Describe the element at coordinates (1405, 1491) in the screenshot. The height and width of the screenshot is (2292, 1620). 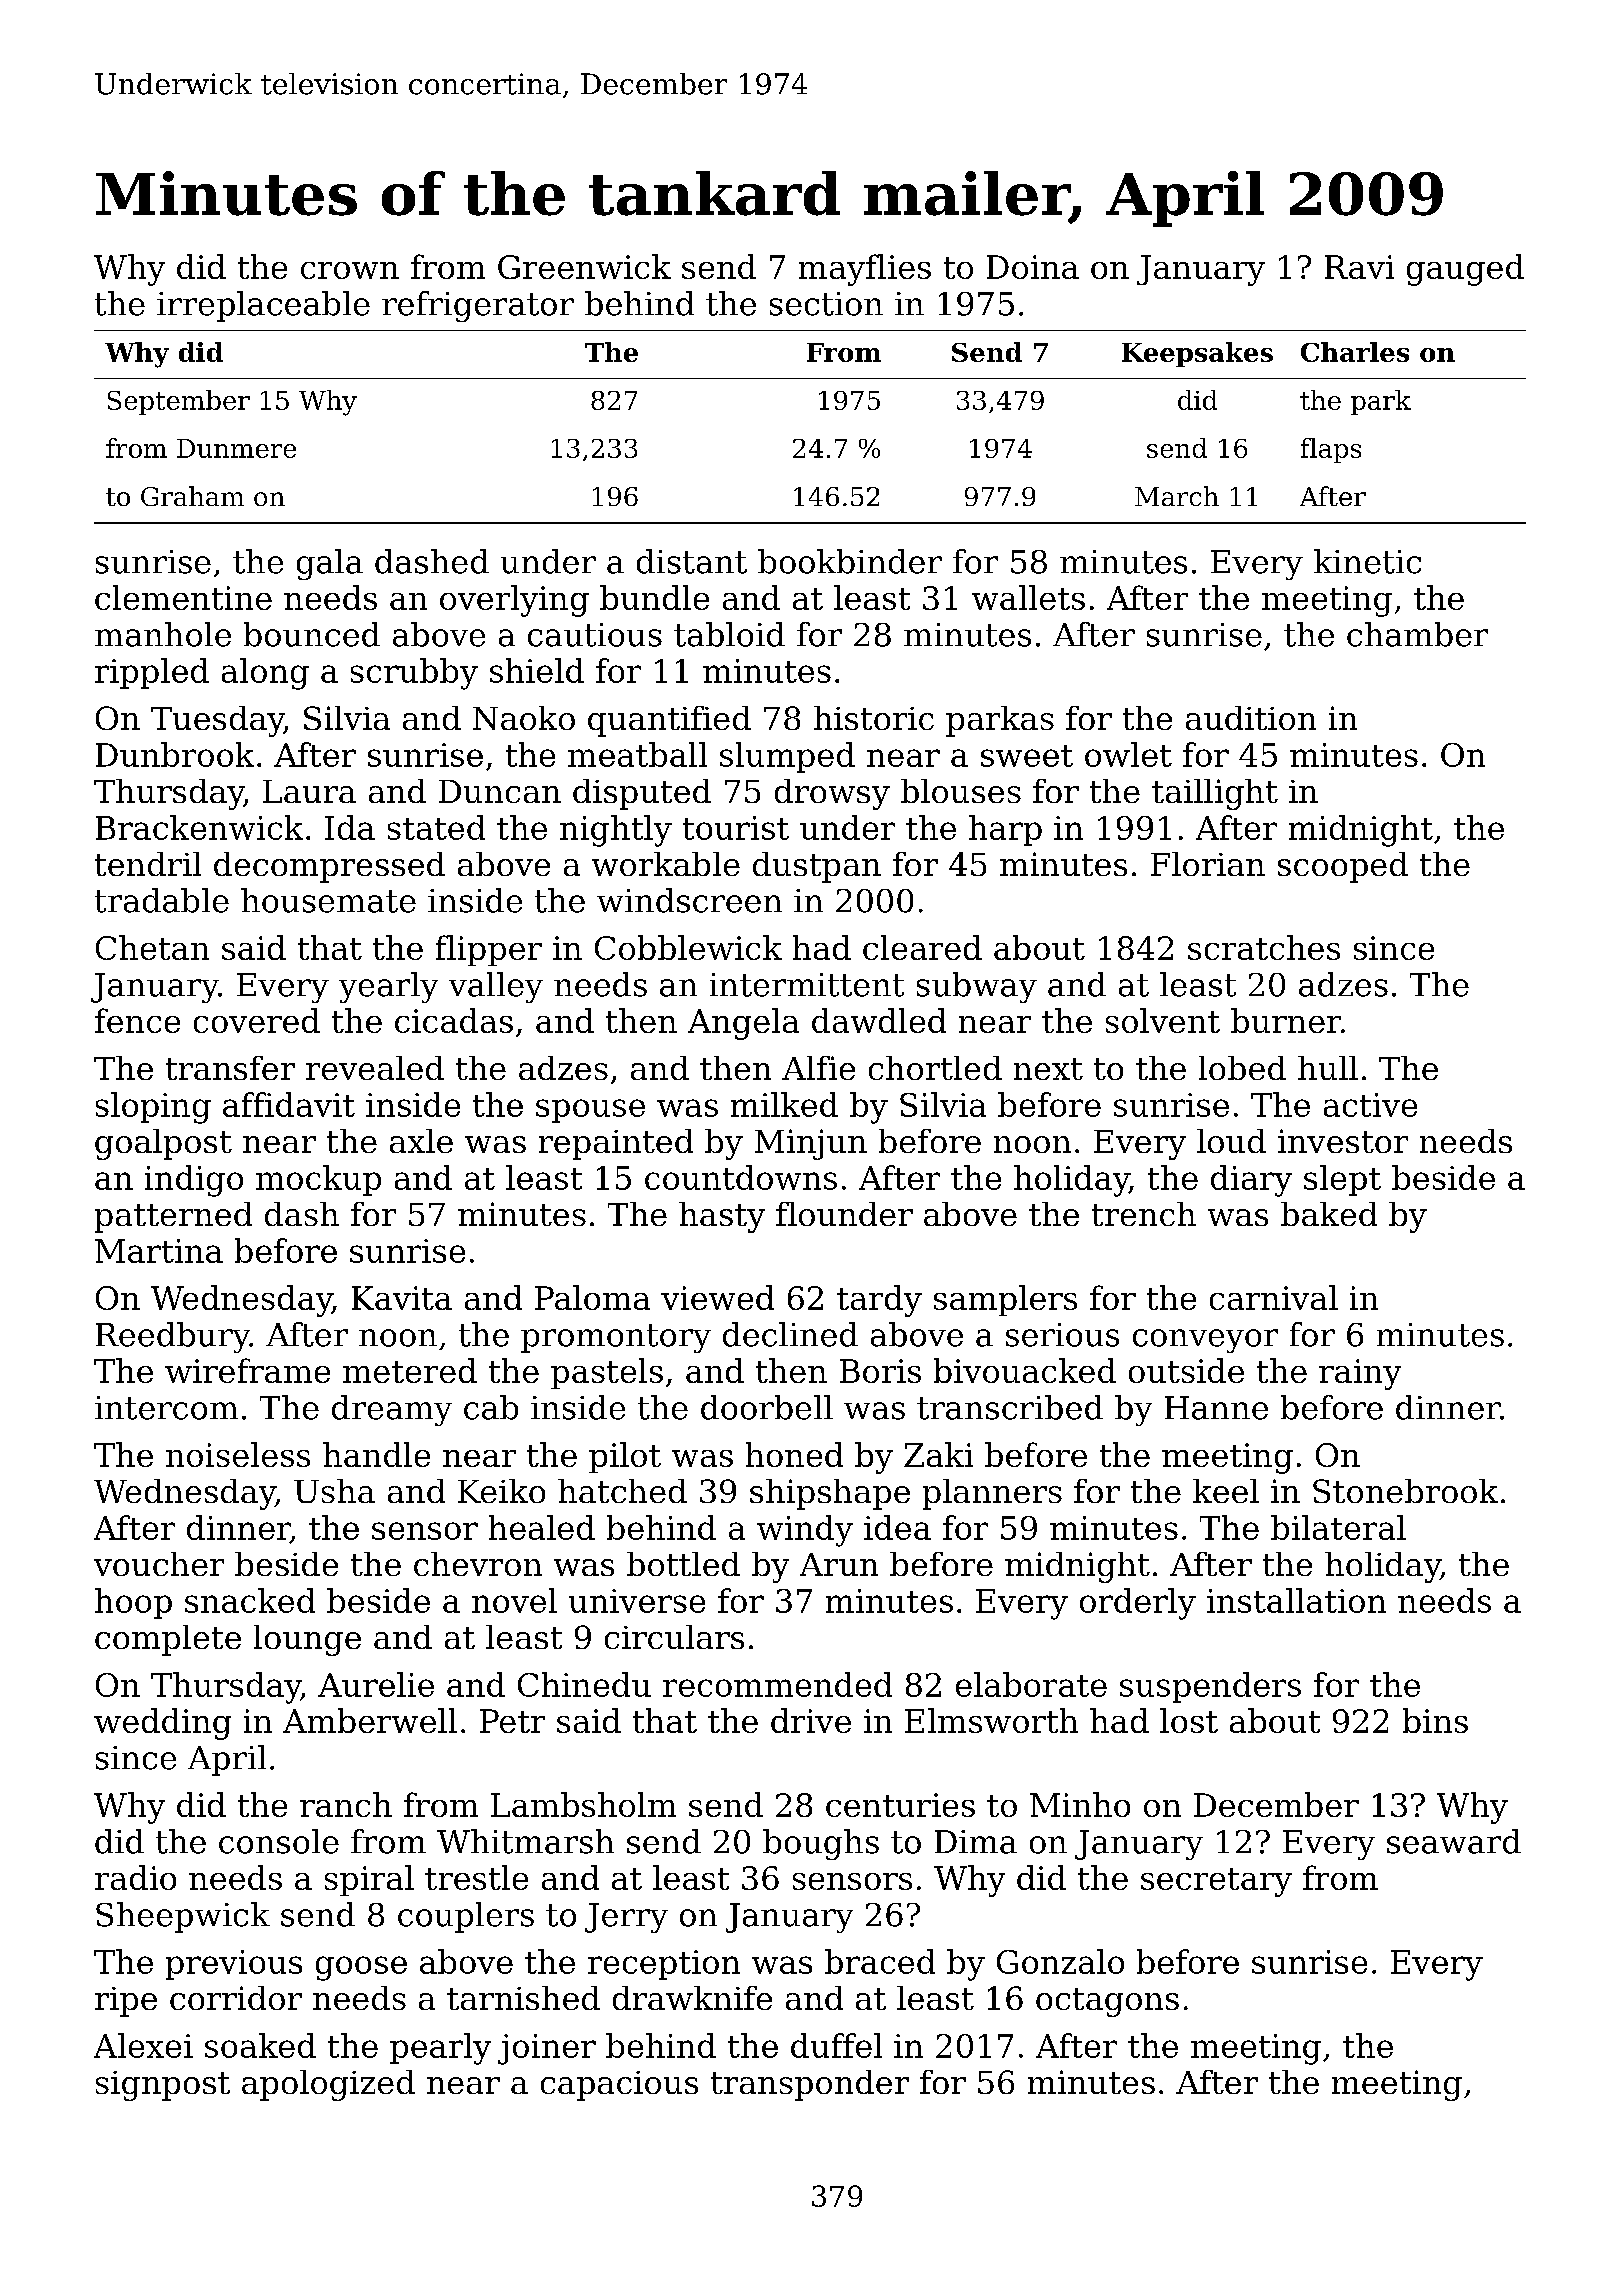
I see `Stonebrook` at that location.
